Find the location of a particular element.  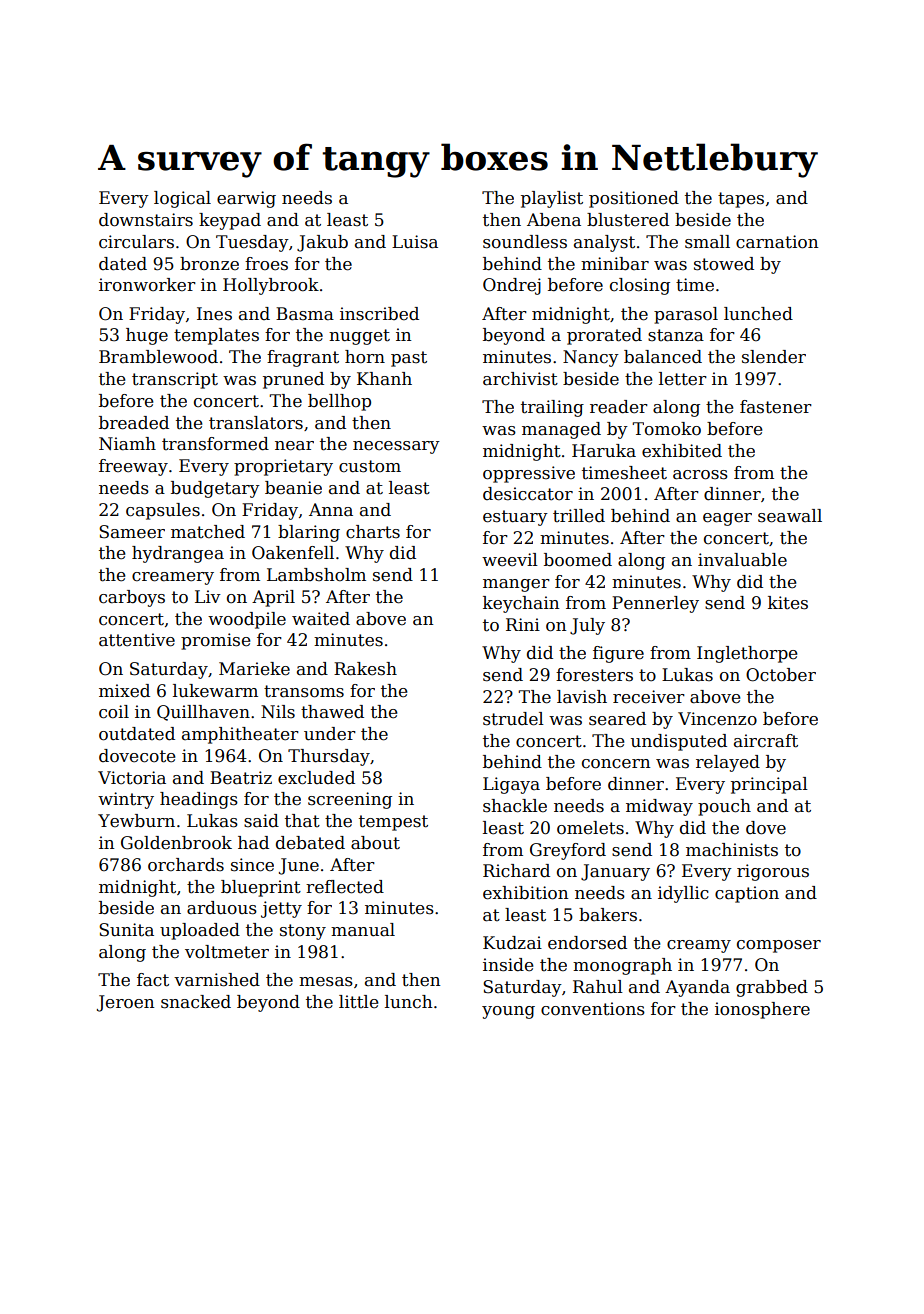

Hollybrook is located at coordinates (271, 286).
